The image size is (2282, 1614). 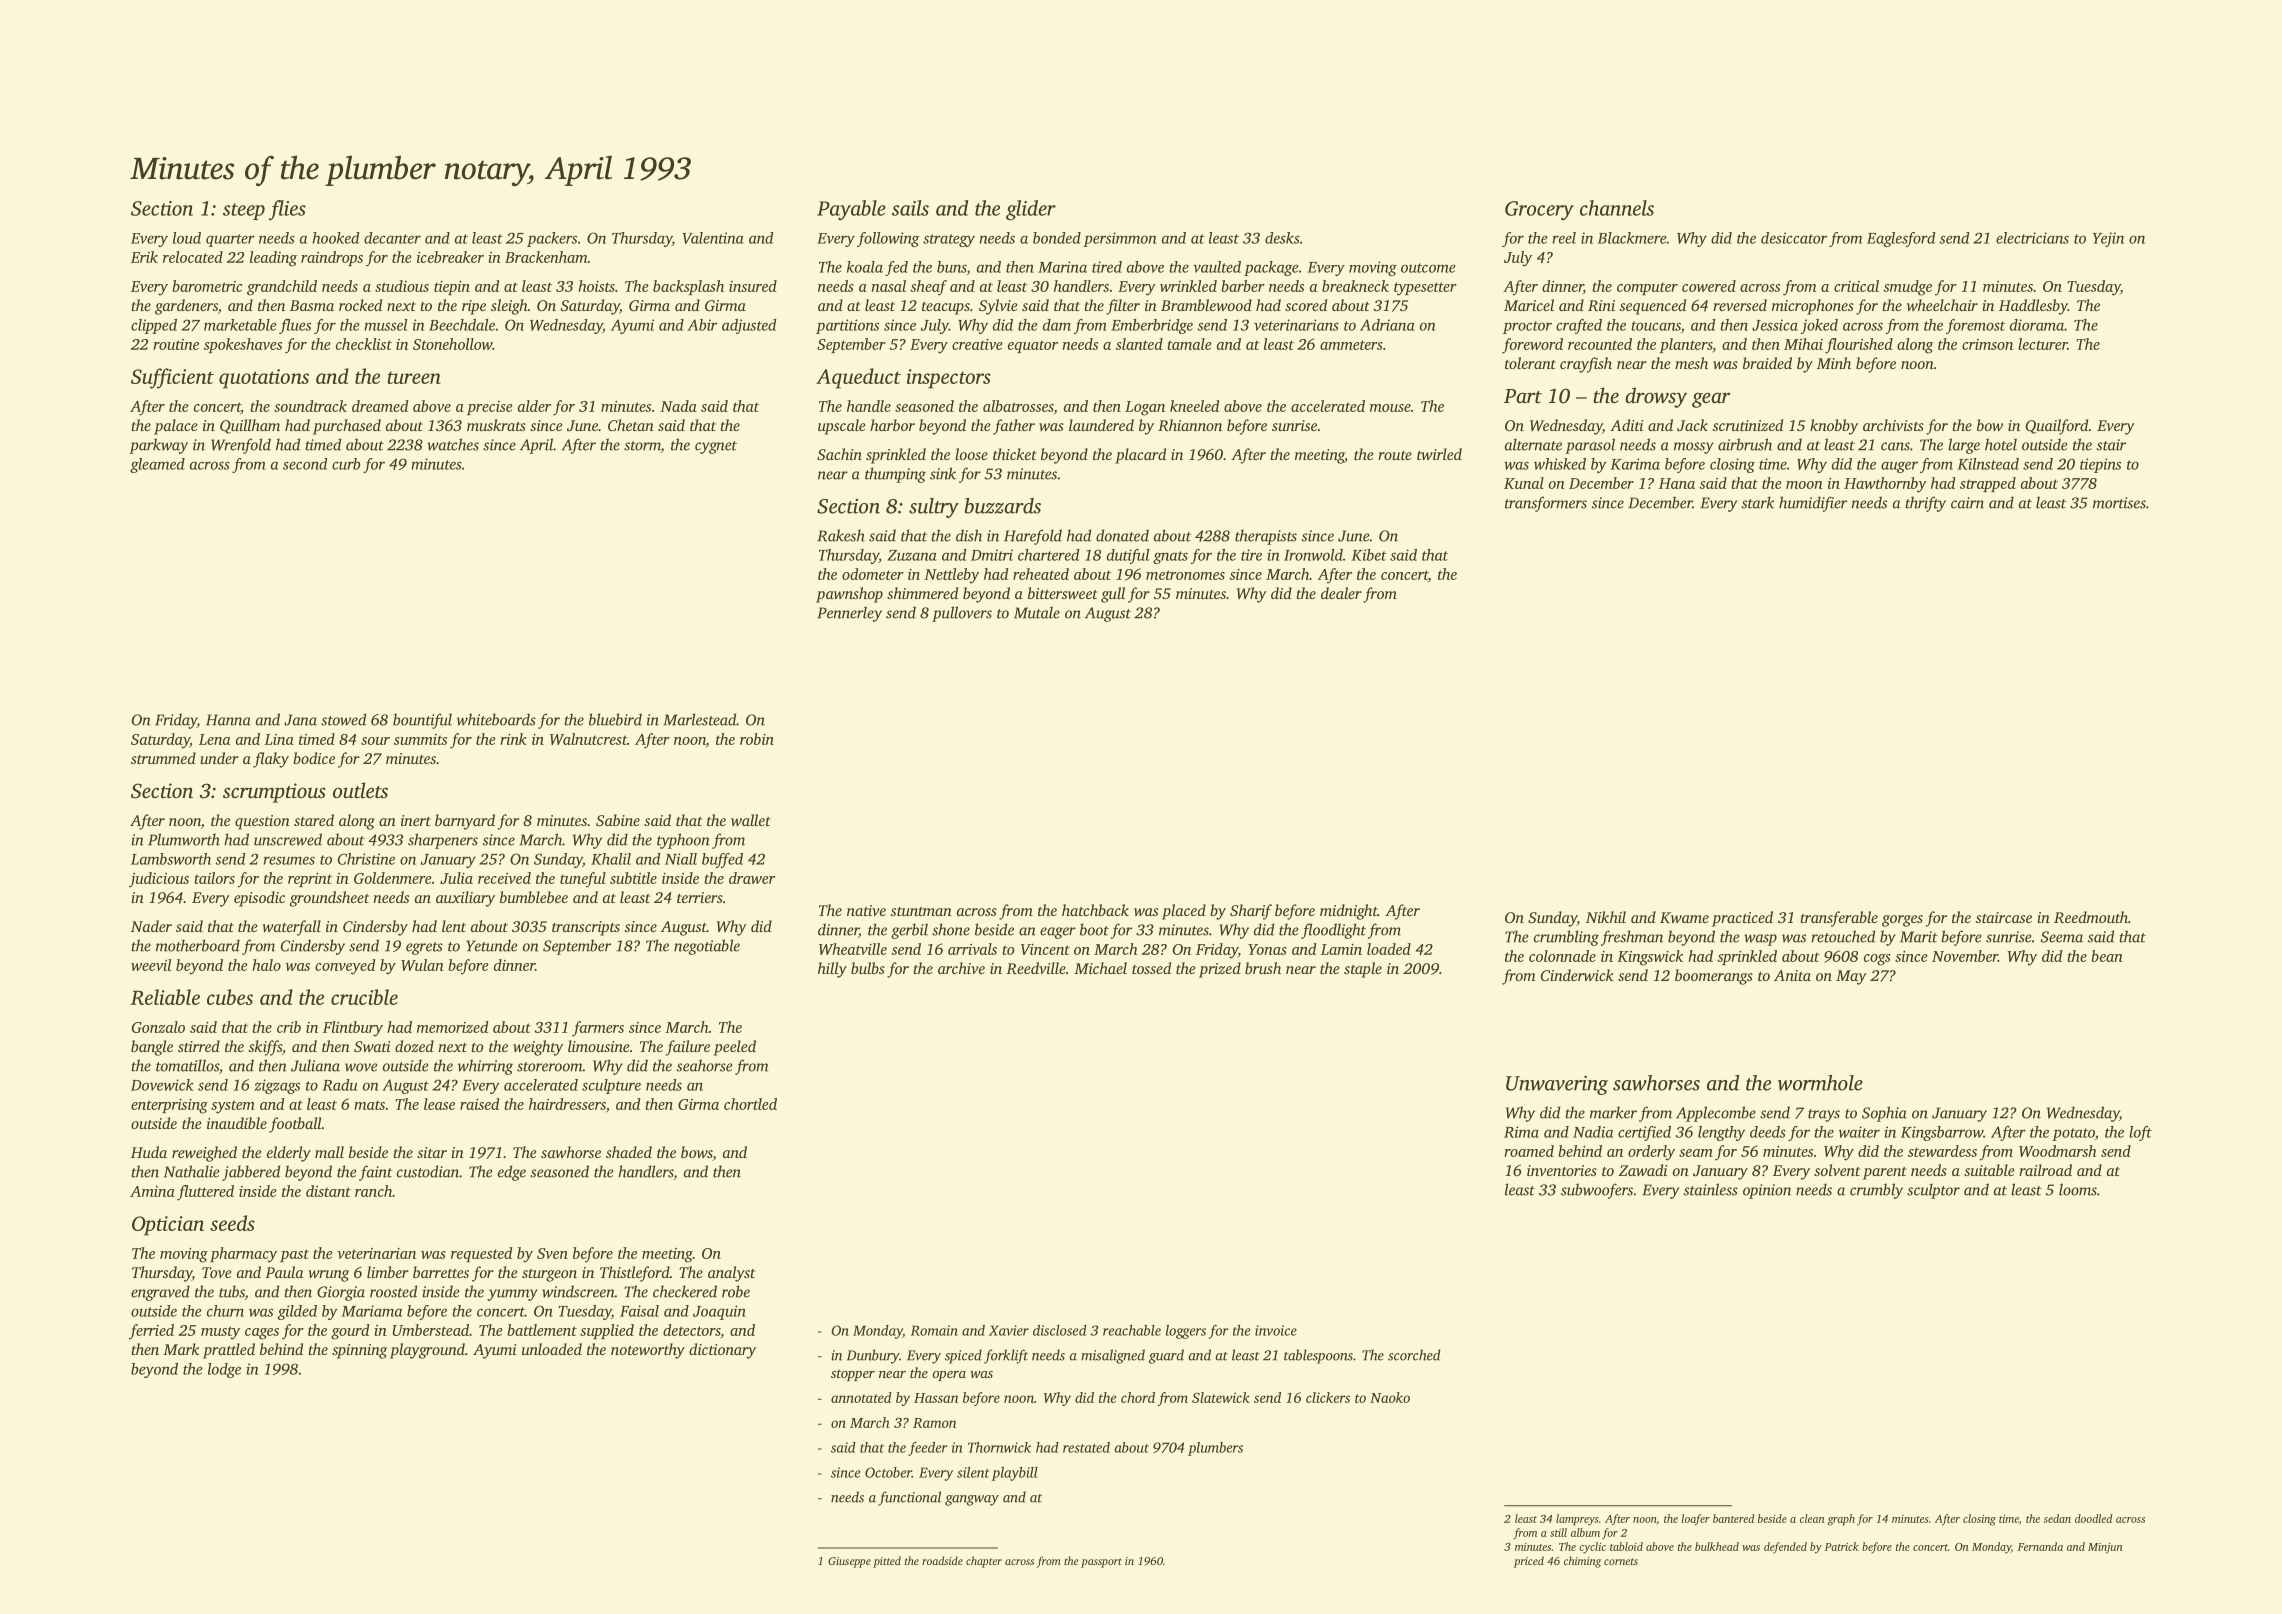 I want to click on shone, so click(x=951, y=929).
